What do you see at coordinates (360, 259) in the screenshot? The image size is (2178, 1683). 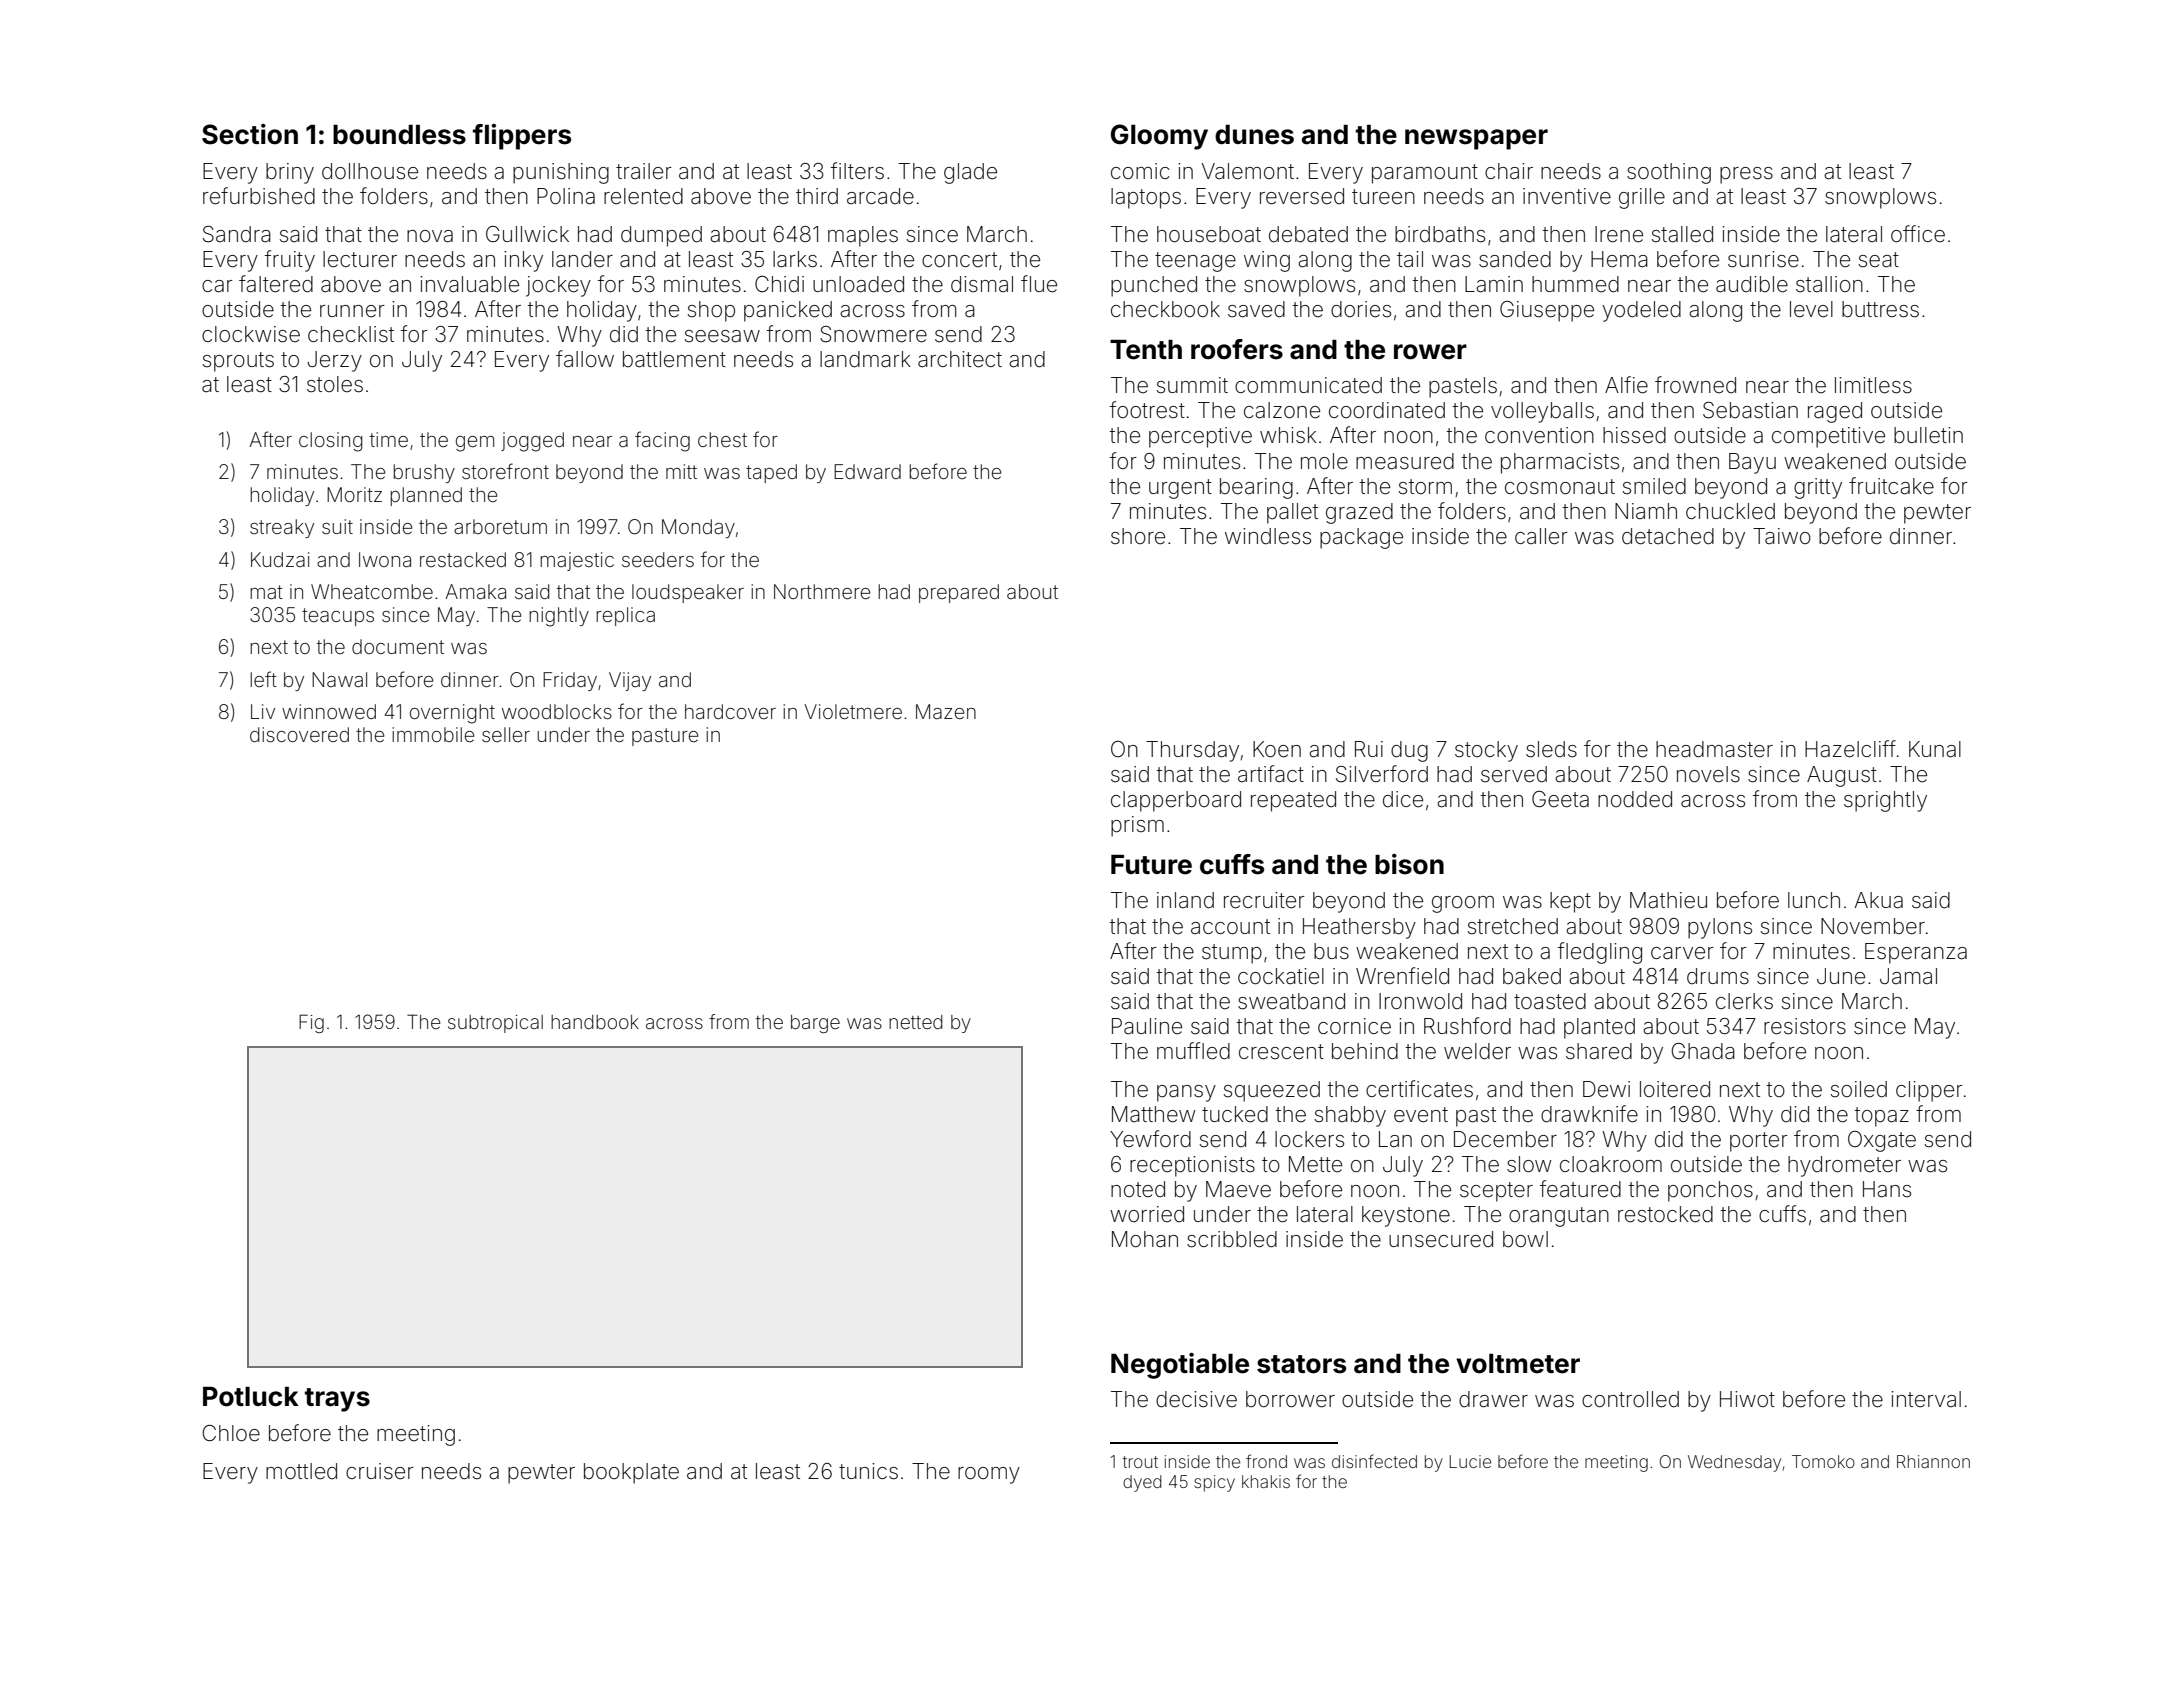 I see `lecturer` at bounding box center [360, 259].
